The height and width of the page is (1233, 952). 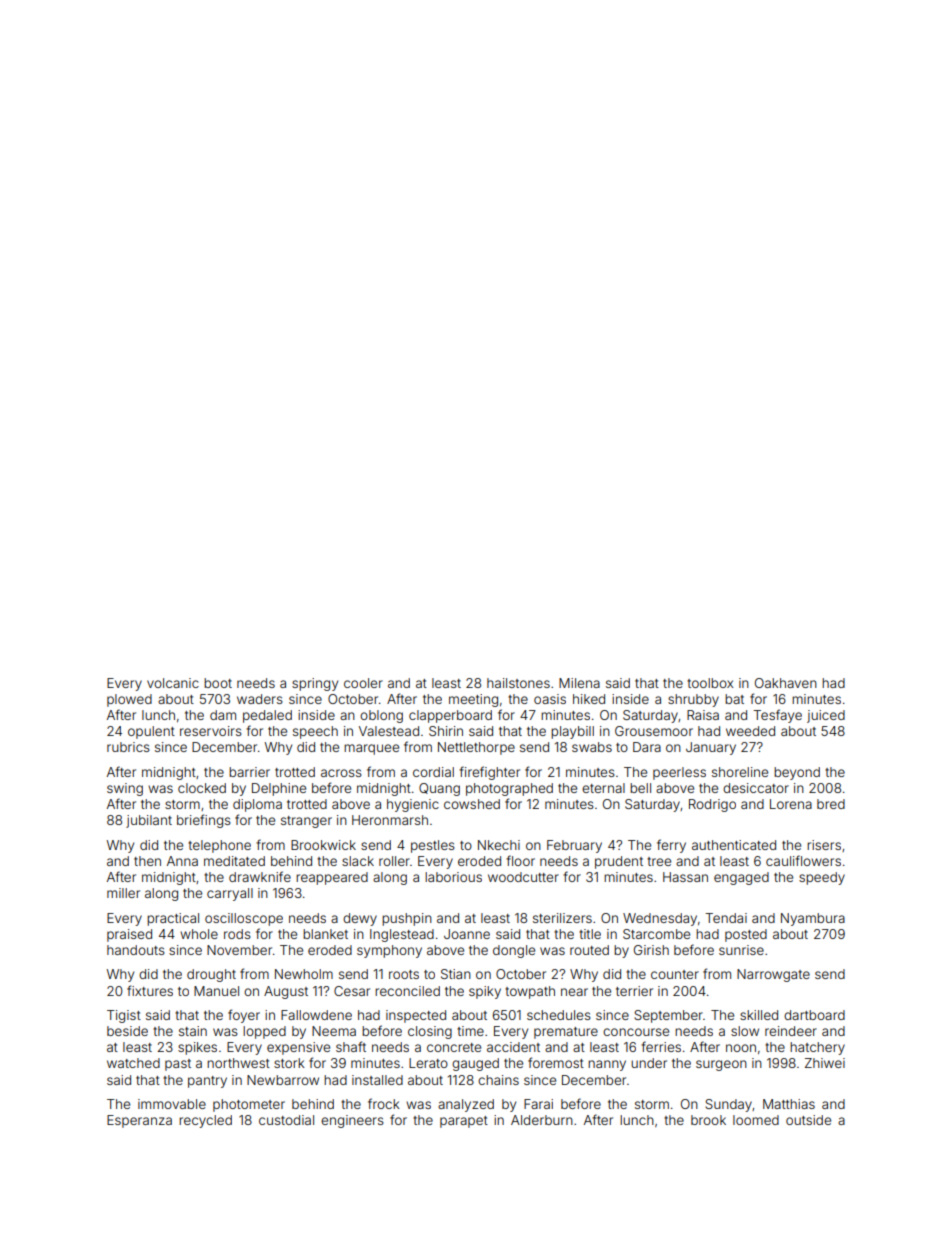 What do you see at coordinates (173, 683) in the page?
I see `volcanic` at bounding box center [173, 683].
